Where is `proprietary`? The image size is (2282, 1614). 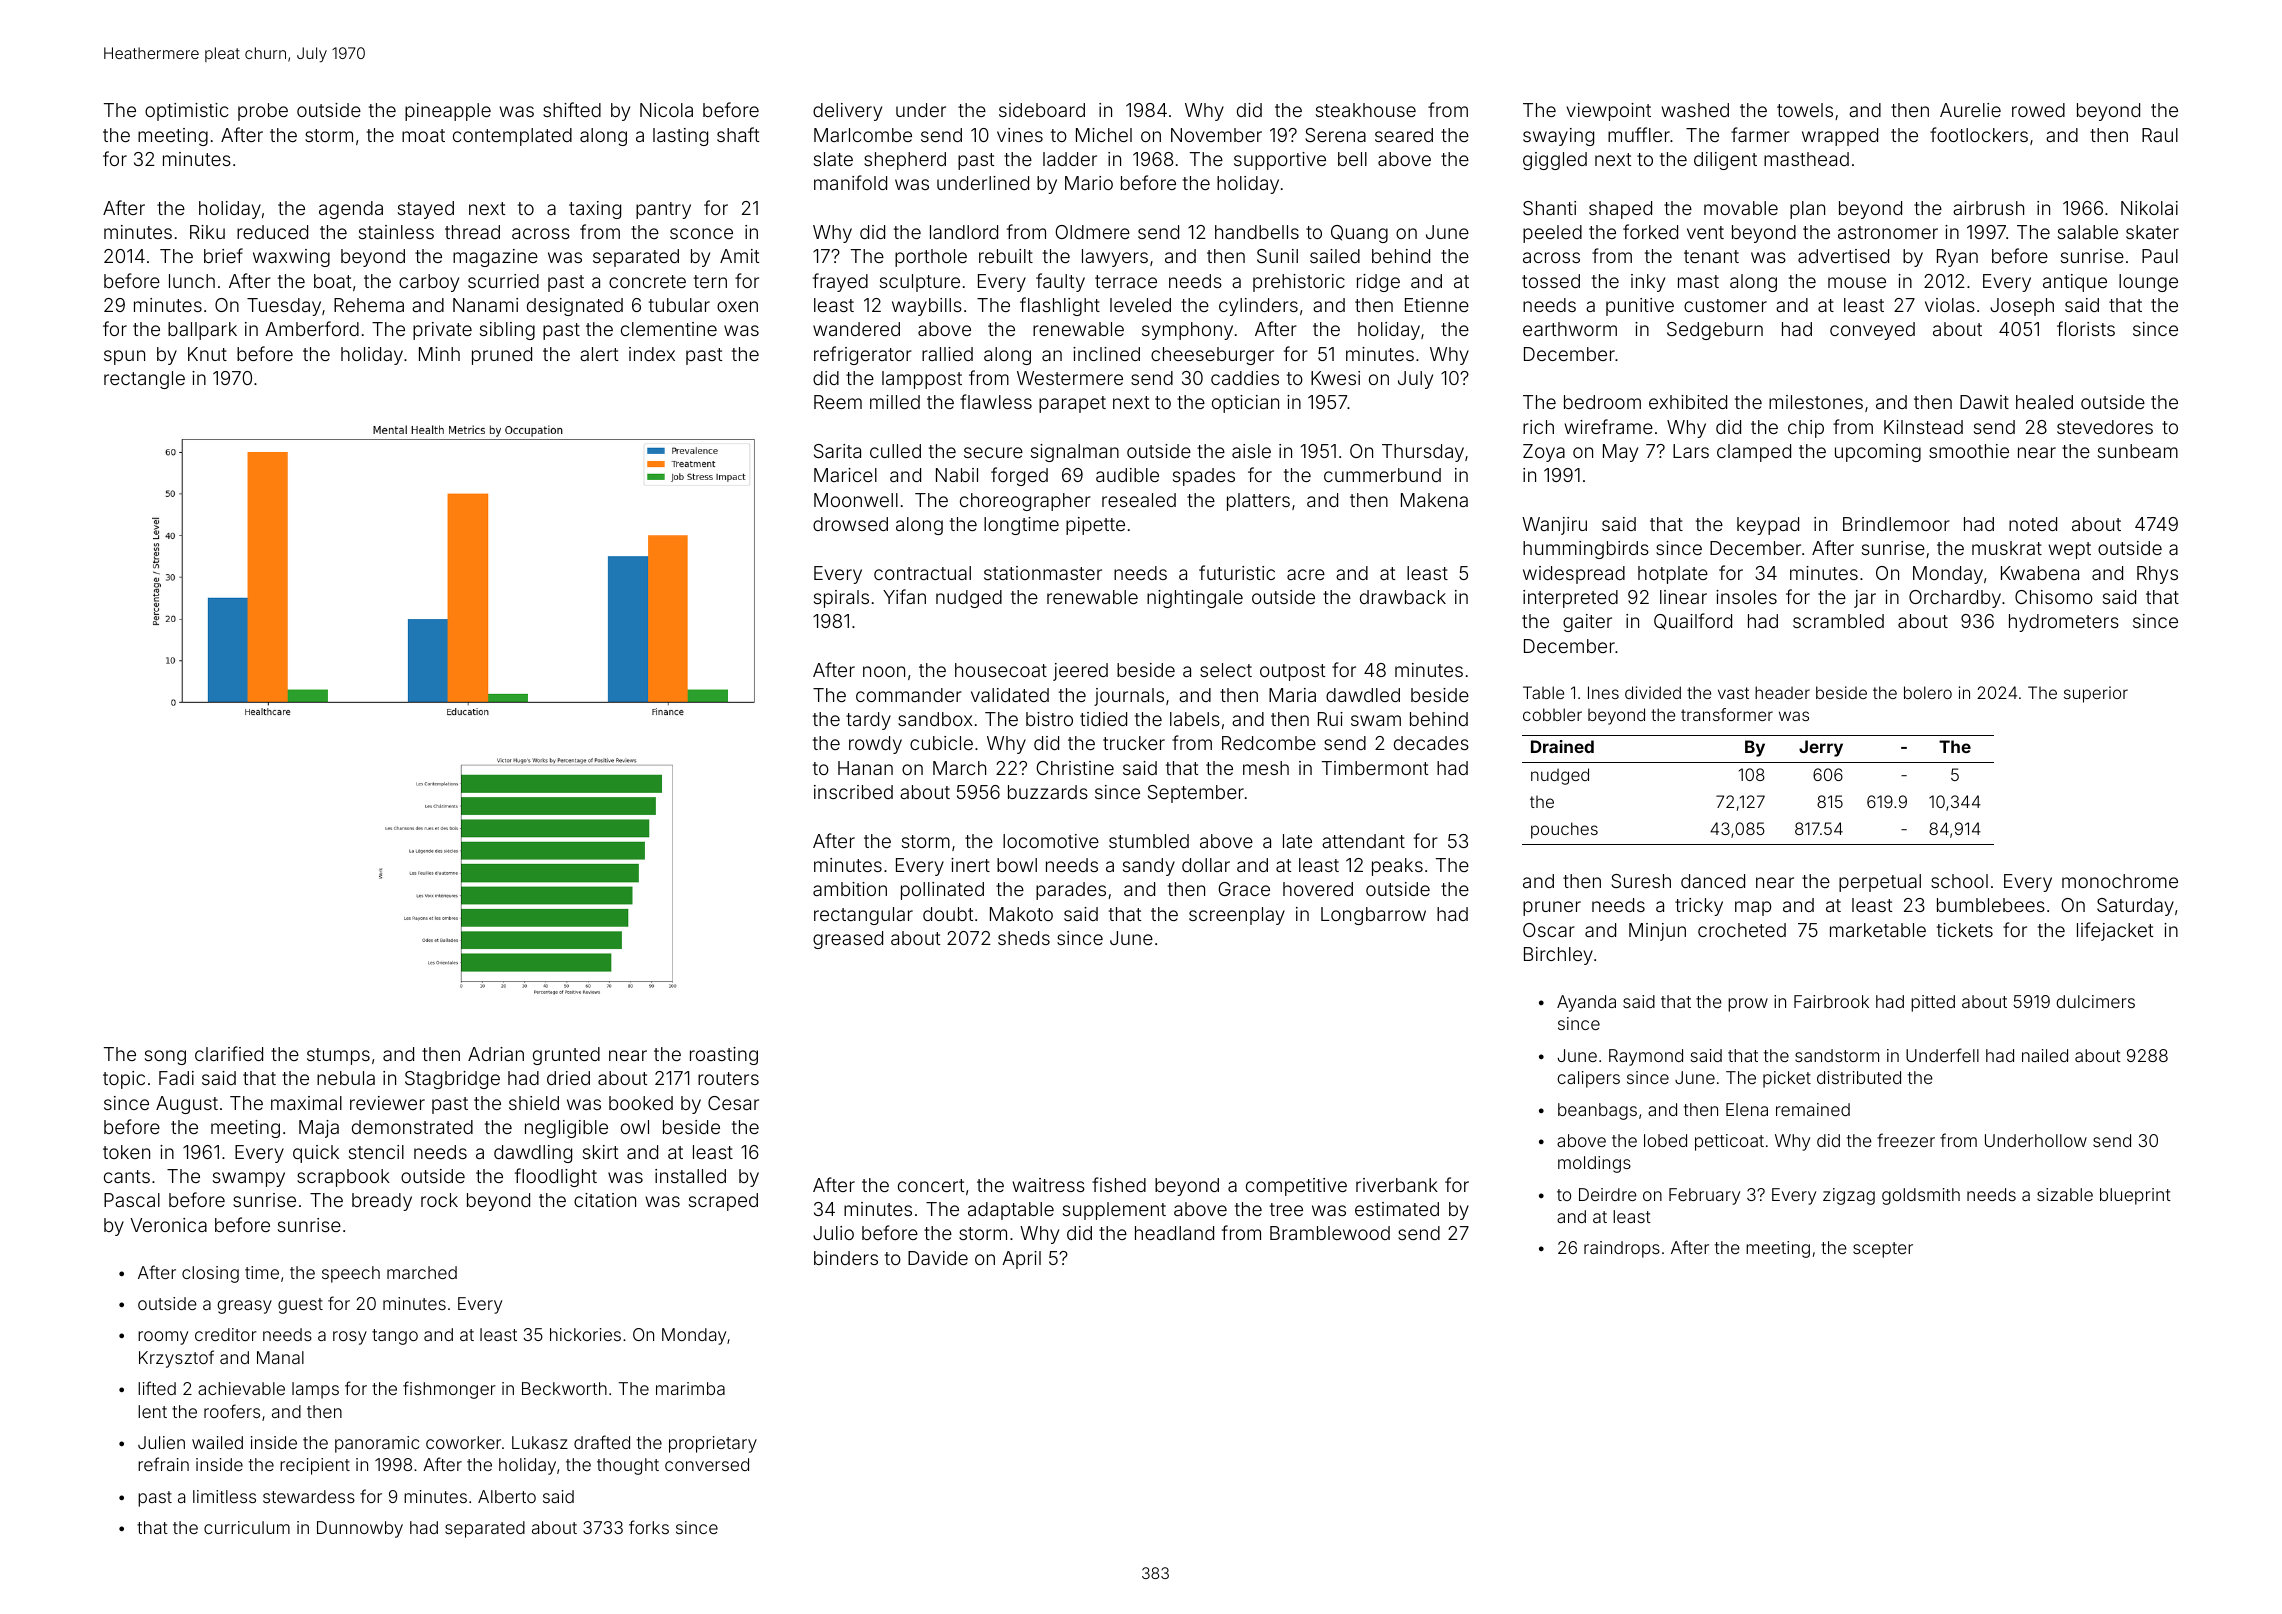 proprietary is located at coordinates (713, 1444).
